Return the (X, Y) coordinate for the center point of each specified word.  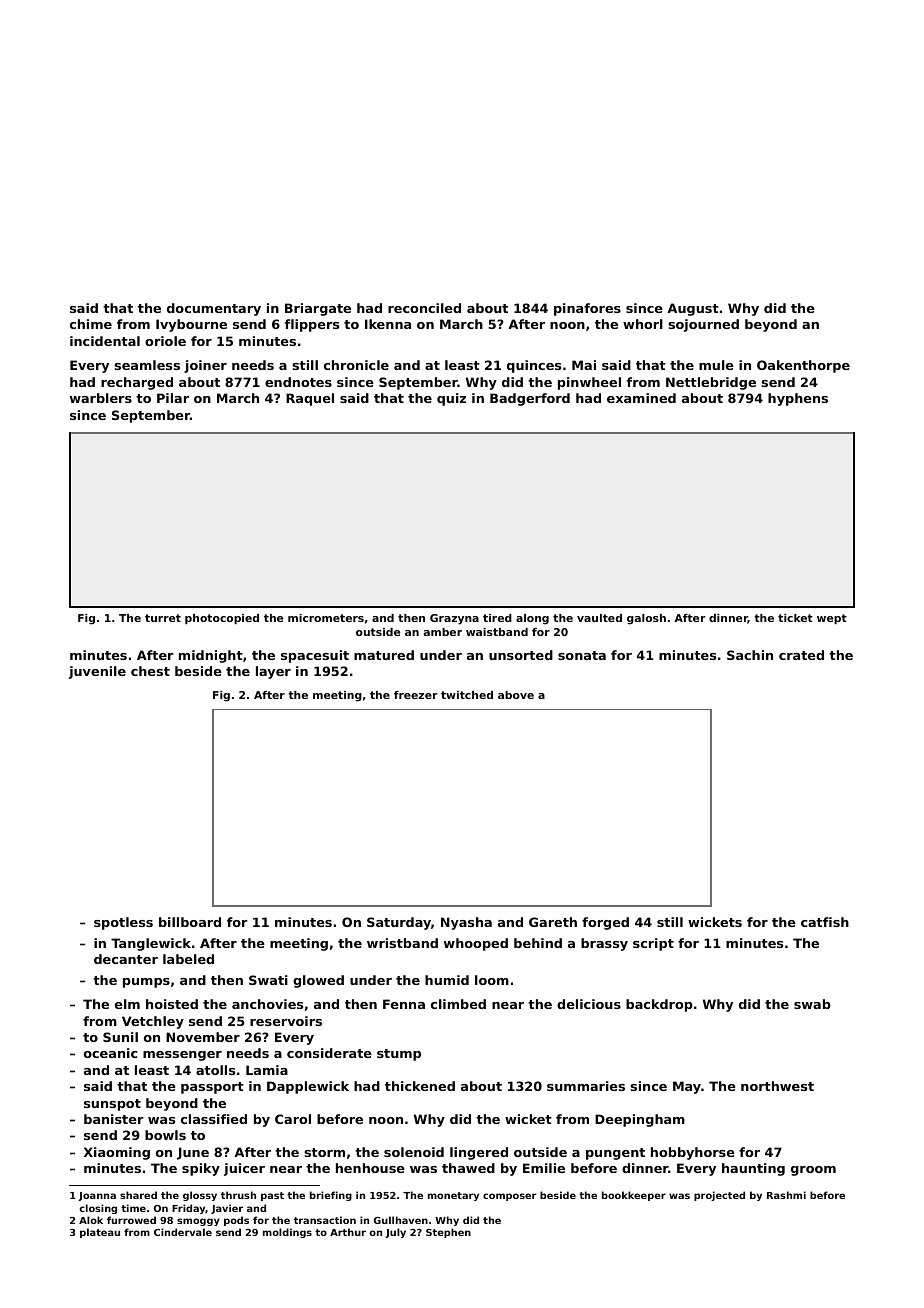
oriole (165, 341)
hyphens (798, 399)
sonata (582, 655)
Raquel (310, 399)
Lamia (267, 1070)
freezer (416, 695)
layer (273, 672)
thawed (468, 1168)
